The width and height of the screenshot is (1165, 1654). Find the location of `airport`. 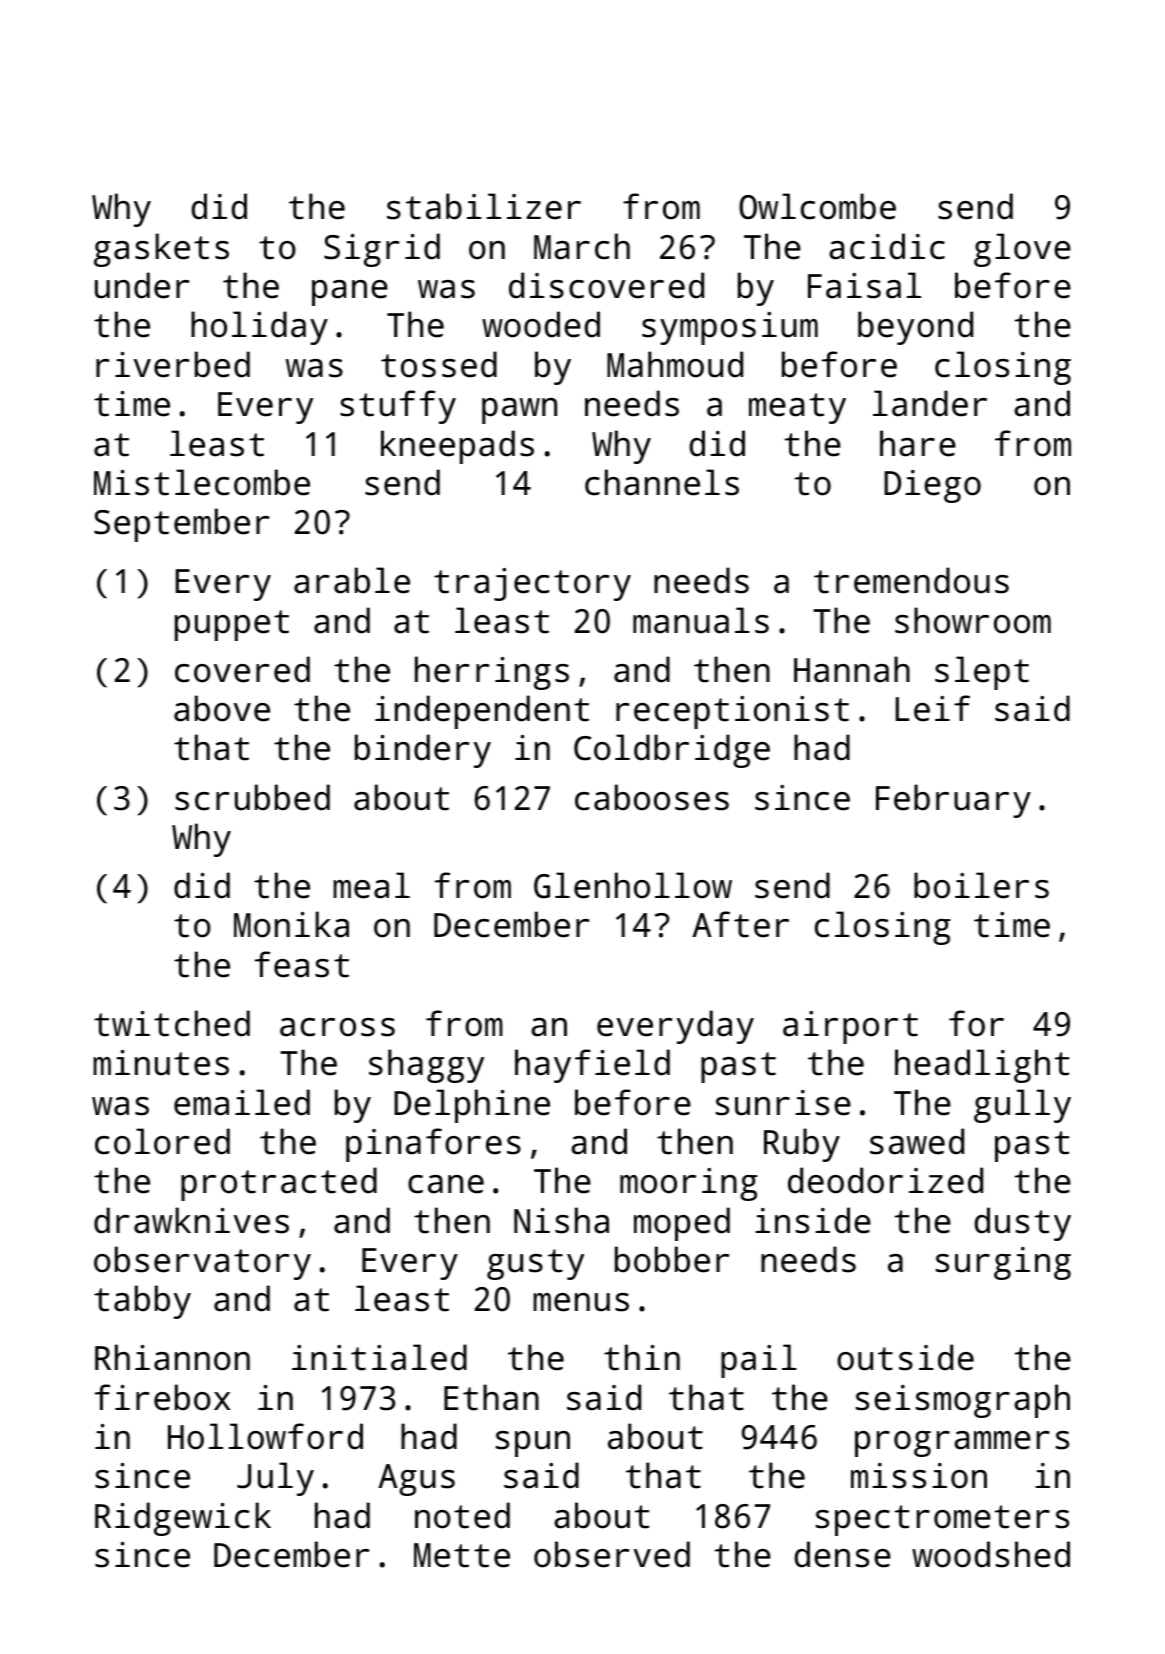

airport is located at coordinates (850, 1027).
